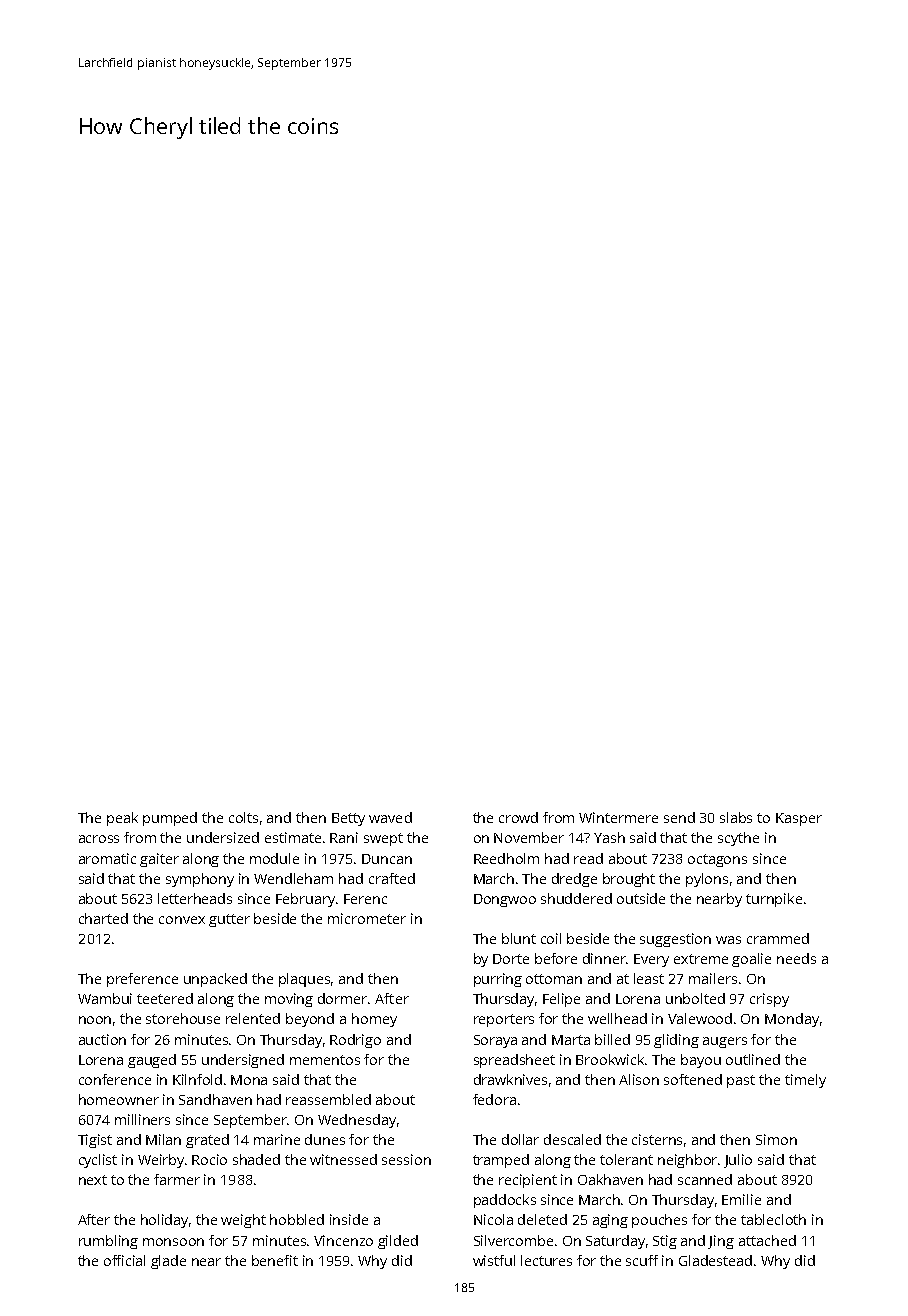 The height and width of the image is (1316, 908). What do you see at coordinates (348, 819) in the image?
I see `Betty` at bounding box center [348, 819].
